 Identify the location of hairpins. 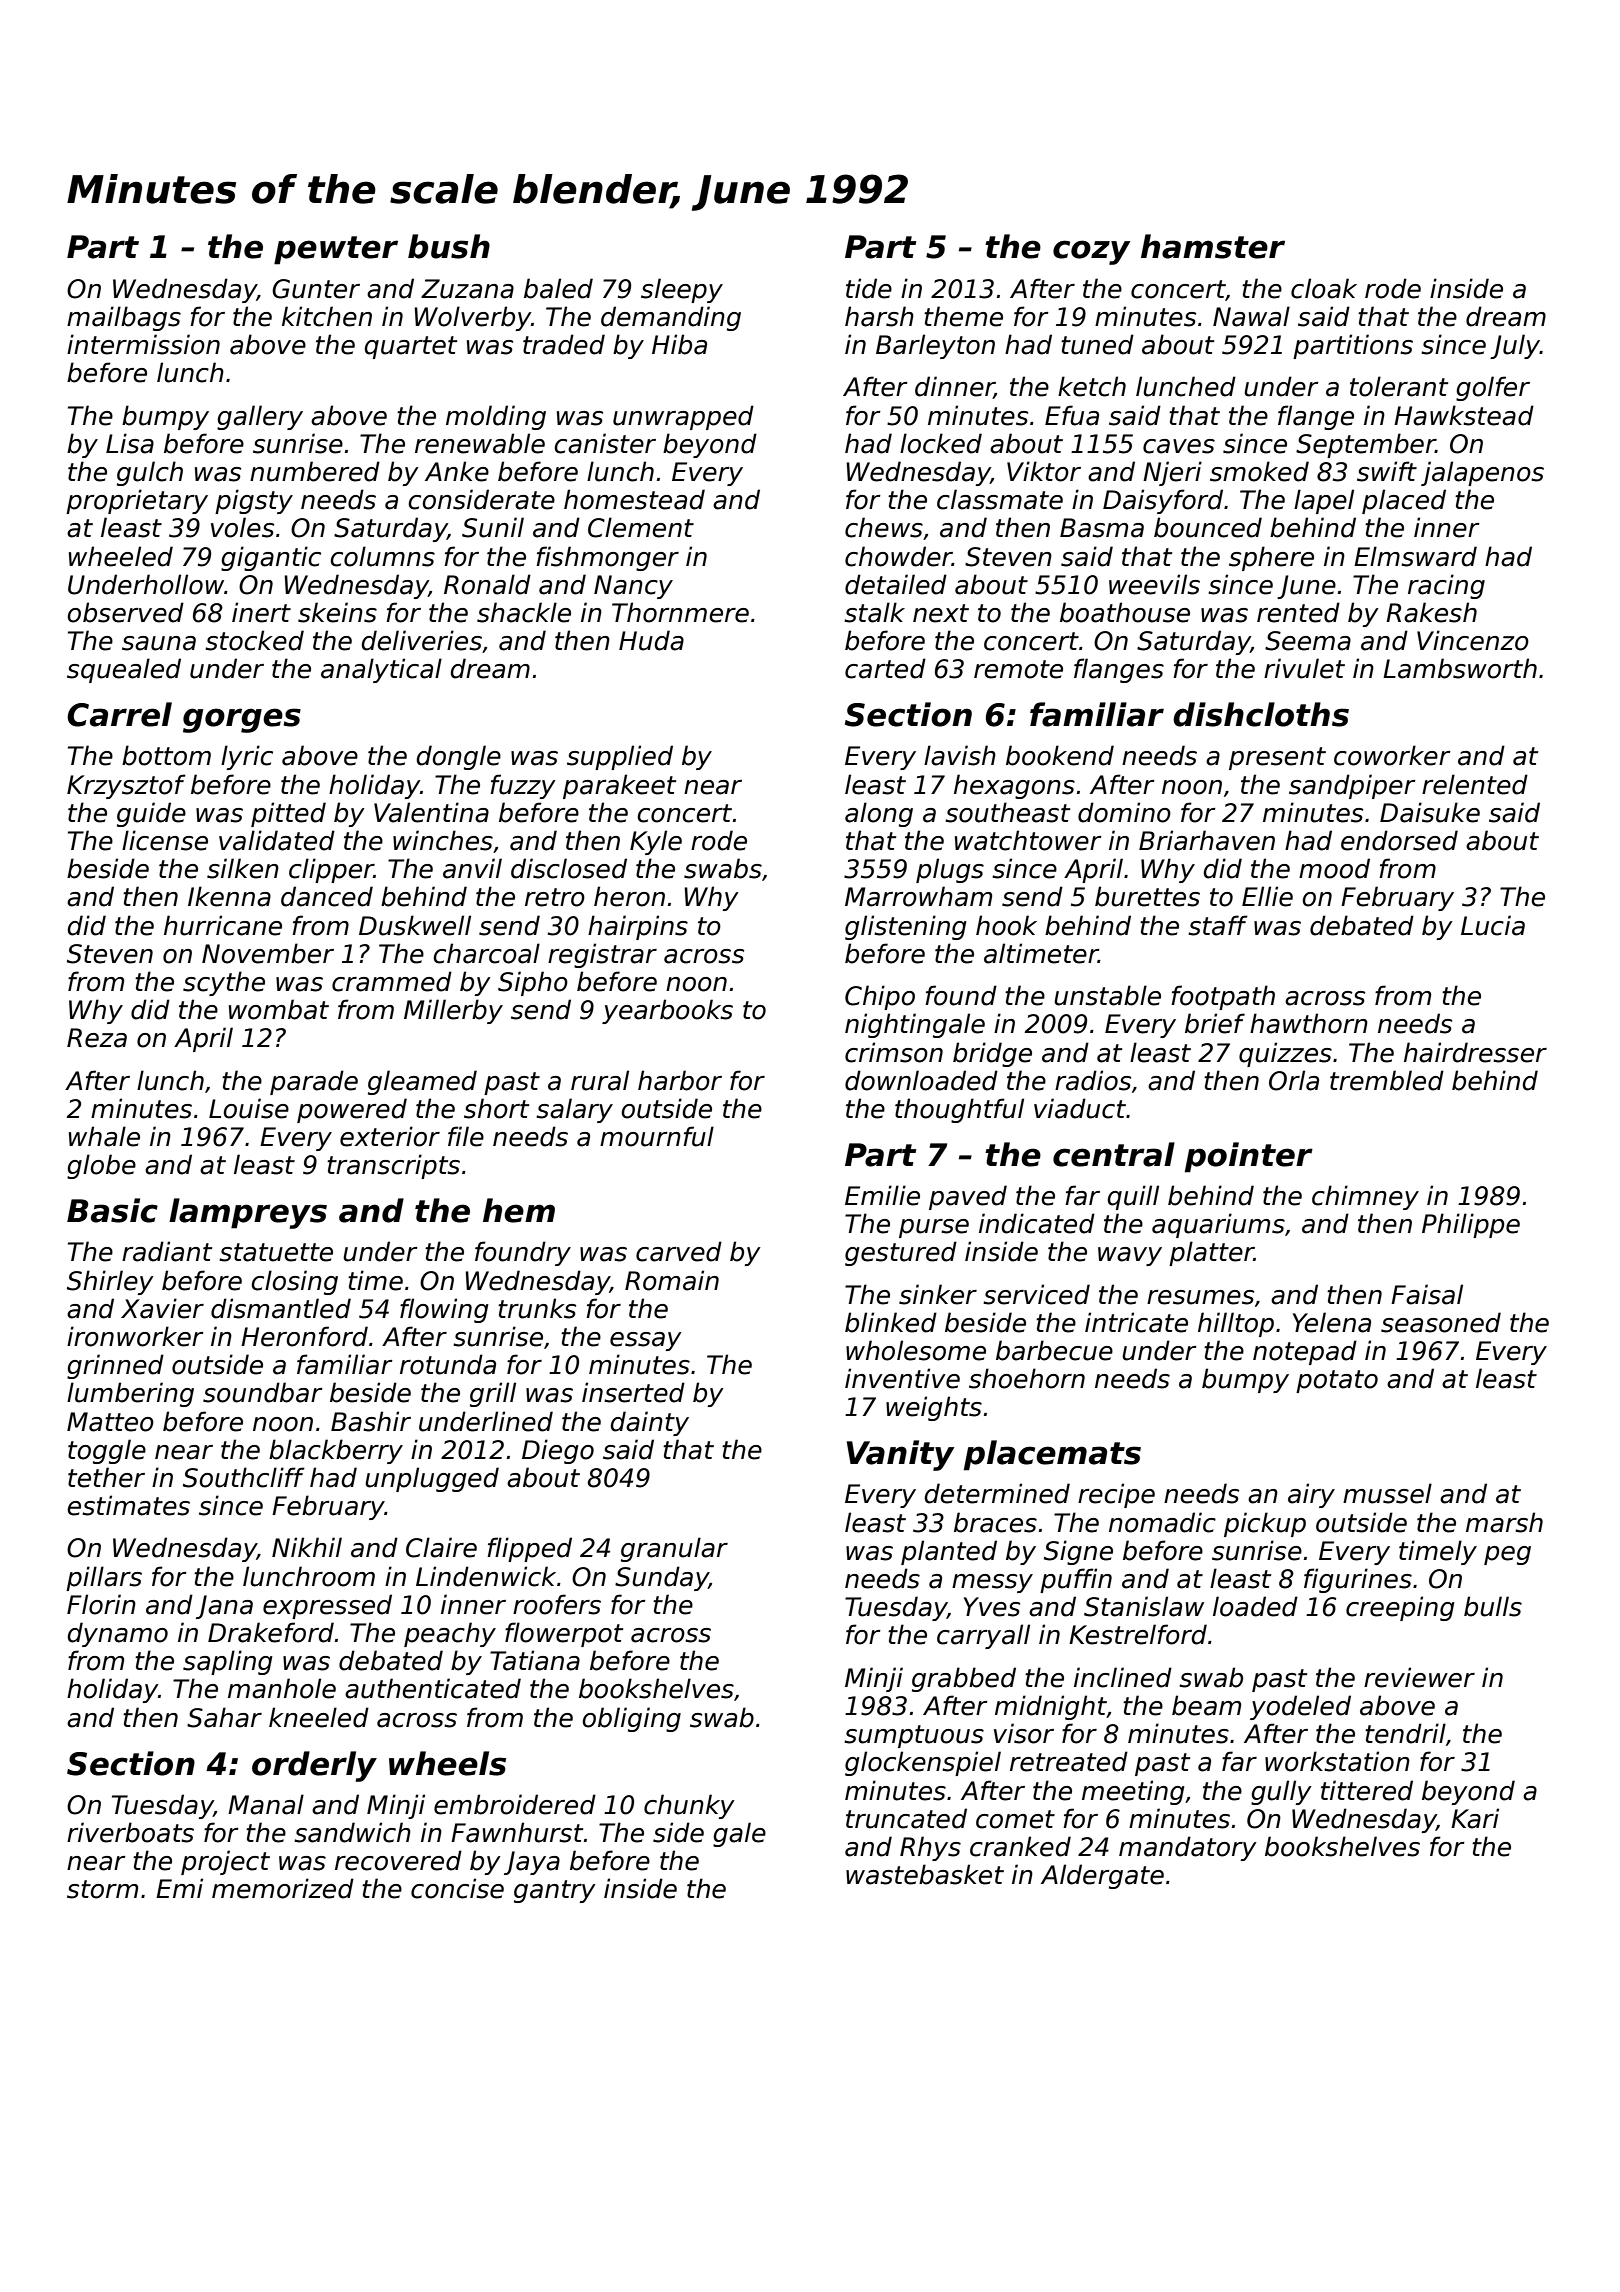
(638, 927).
